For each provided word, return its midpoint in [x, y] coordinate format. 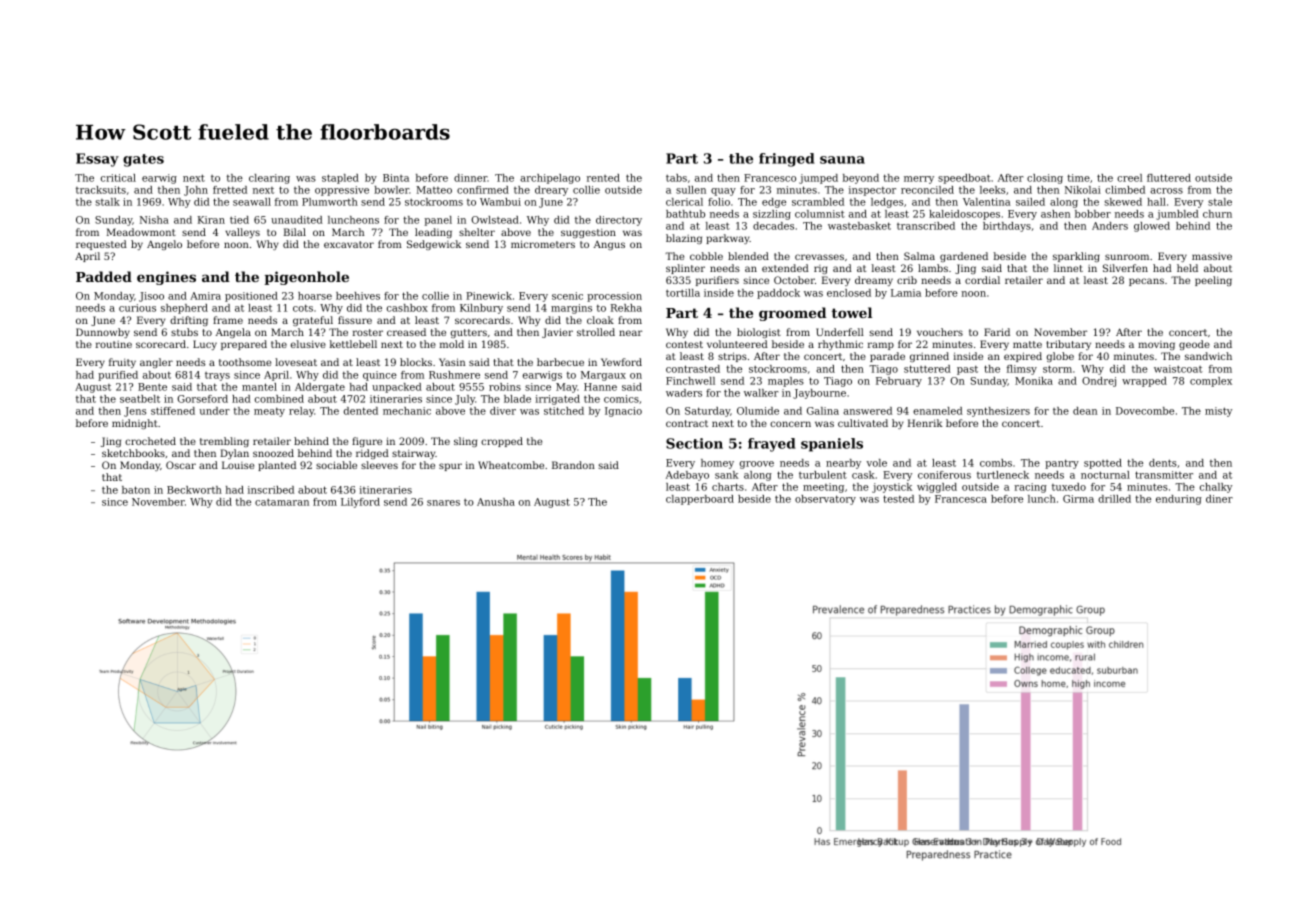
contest [684, 344]
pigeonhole [307, 278]
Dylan [234, 454]
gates [143, 160]
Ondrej [1099, 382]
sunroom [1127, 257]
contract [687, 423]
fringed [787, 160]
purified [118, 376]
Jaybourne [819, 394]
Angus [609, 245]
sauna [842, 160]
